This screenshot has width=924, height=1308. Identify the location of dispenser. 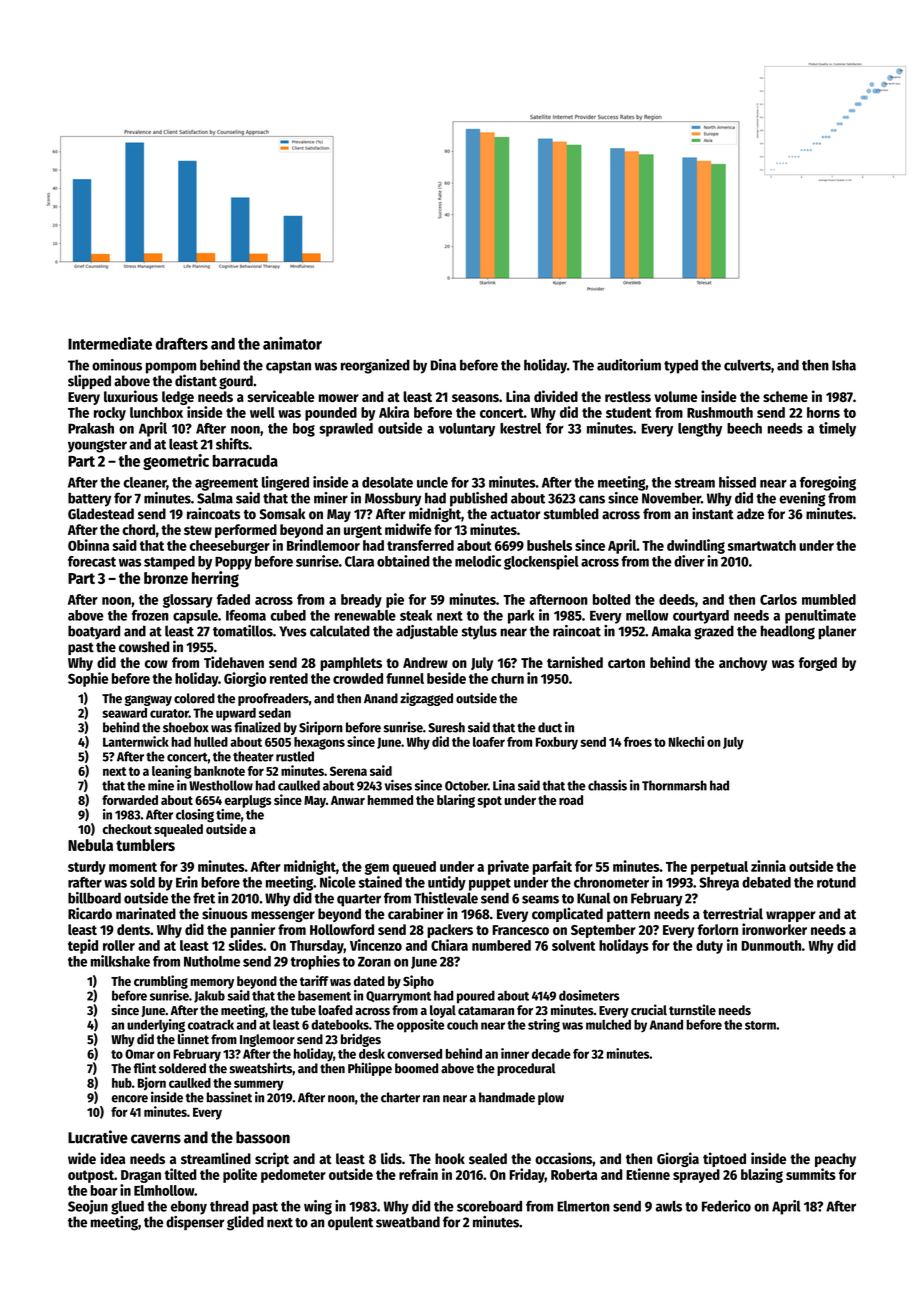
(195, 1223).
